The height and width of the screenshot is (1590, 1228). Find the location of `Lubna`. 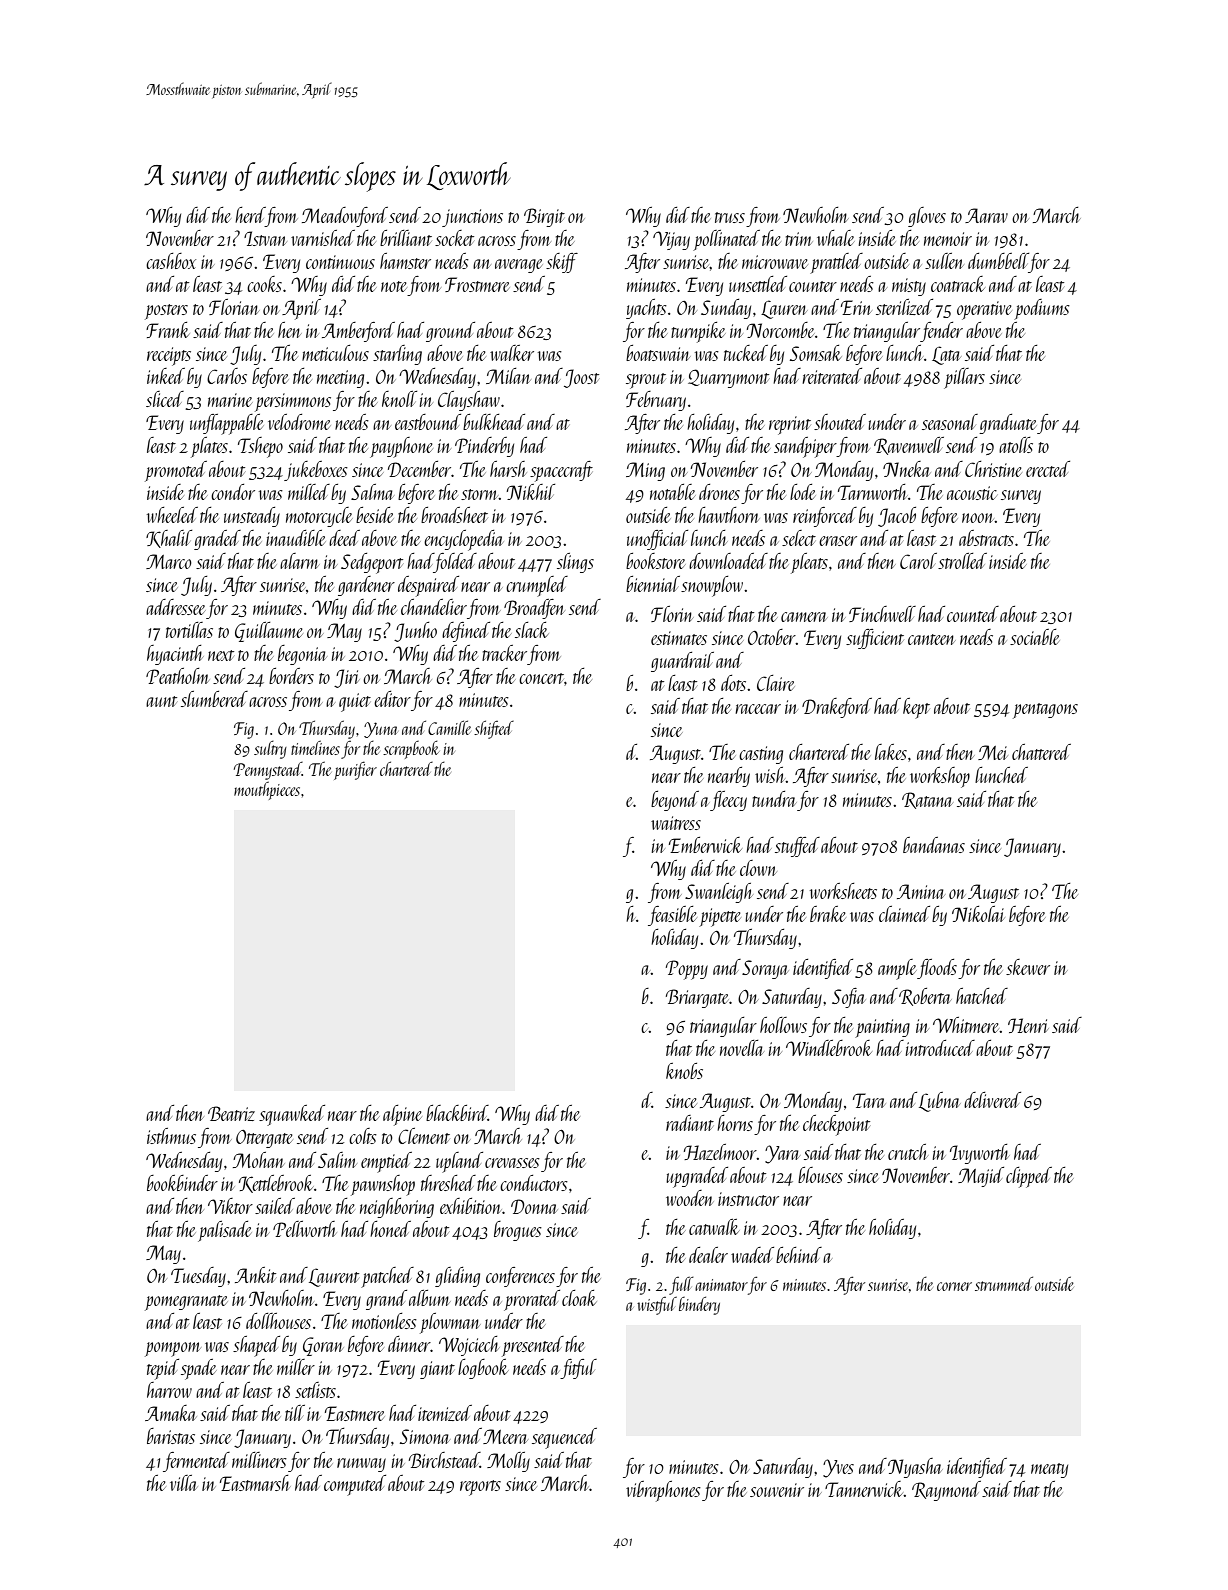

Lubna is located at coordinates (940, 1102).
